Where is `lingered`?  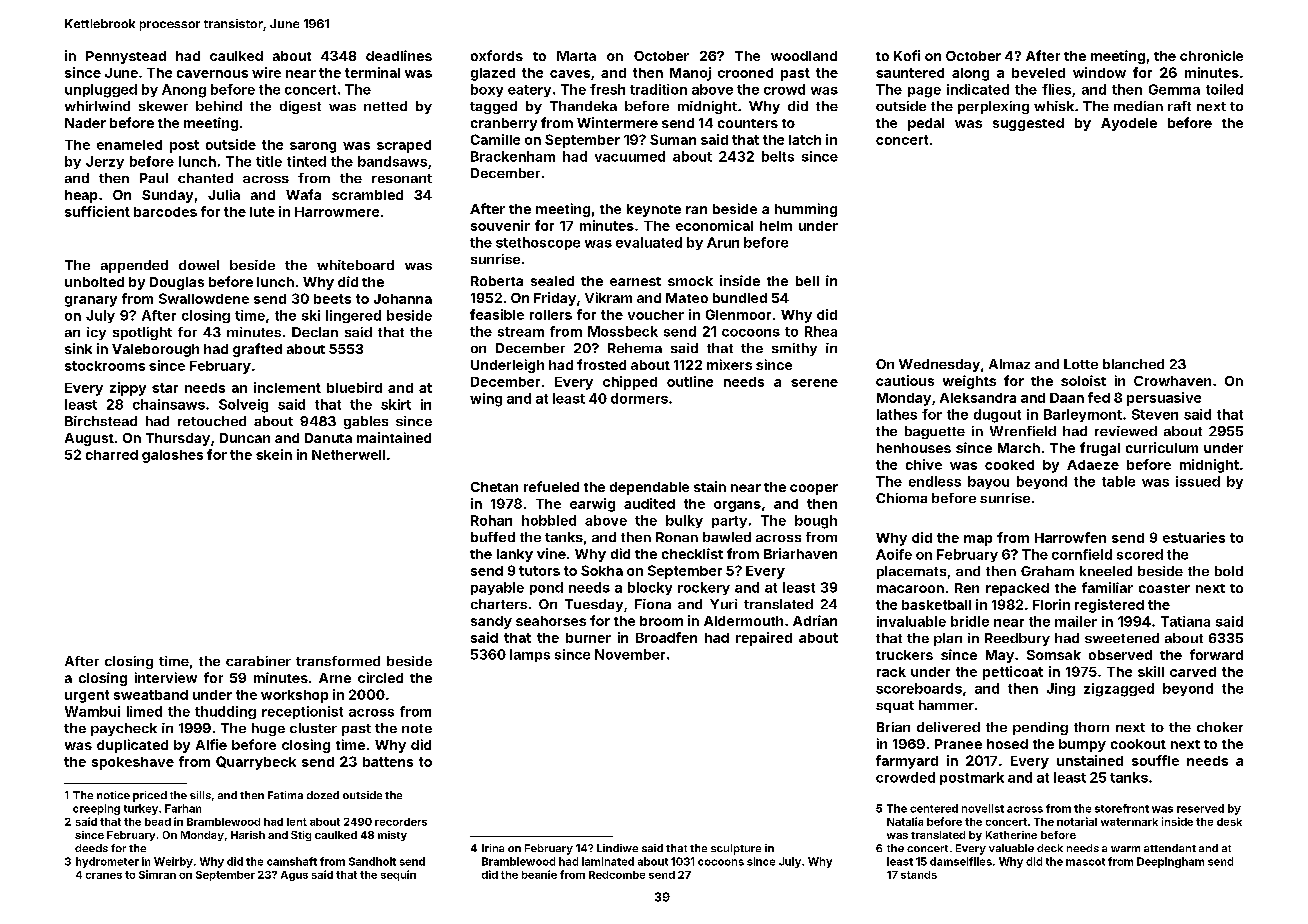
lingered is located at coordinates (353, 316).
